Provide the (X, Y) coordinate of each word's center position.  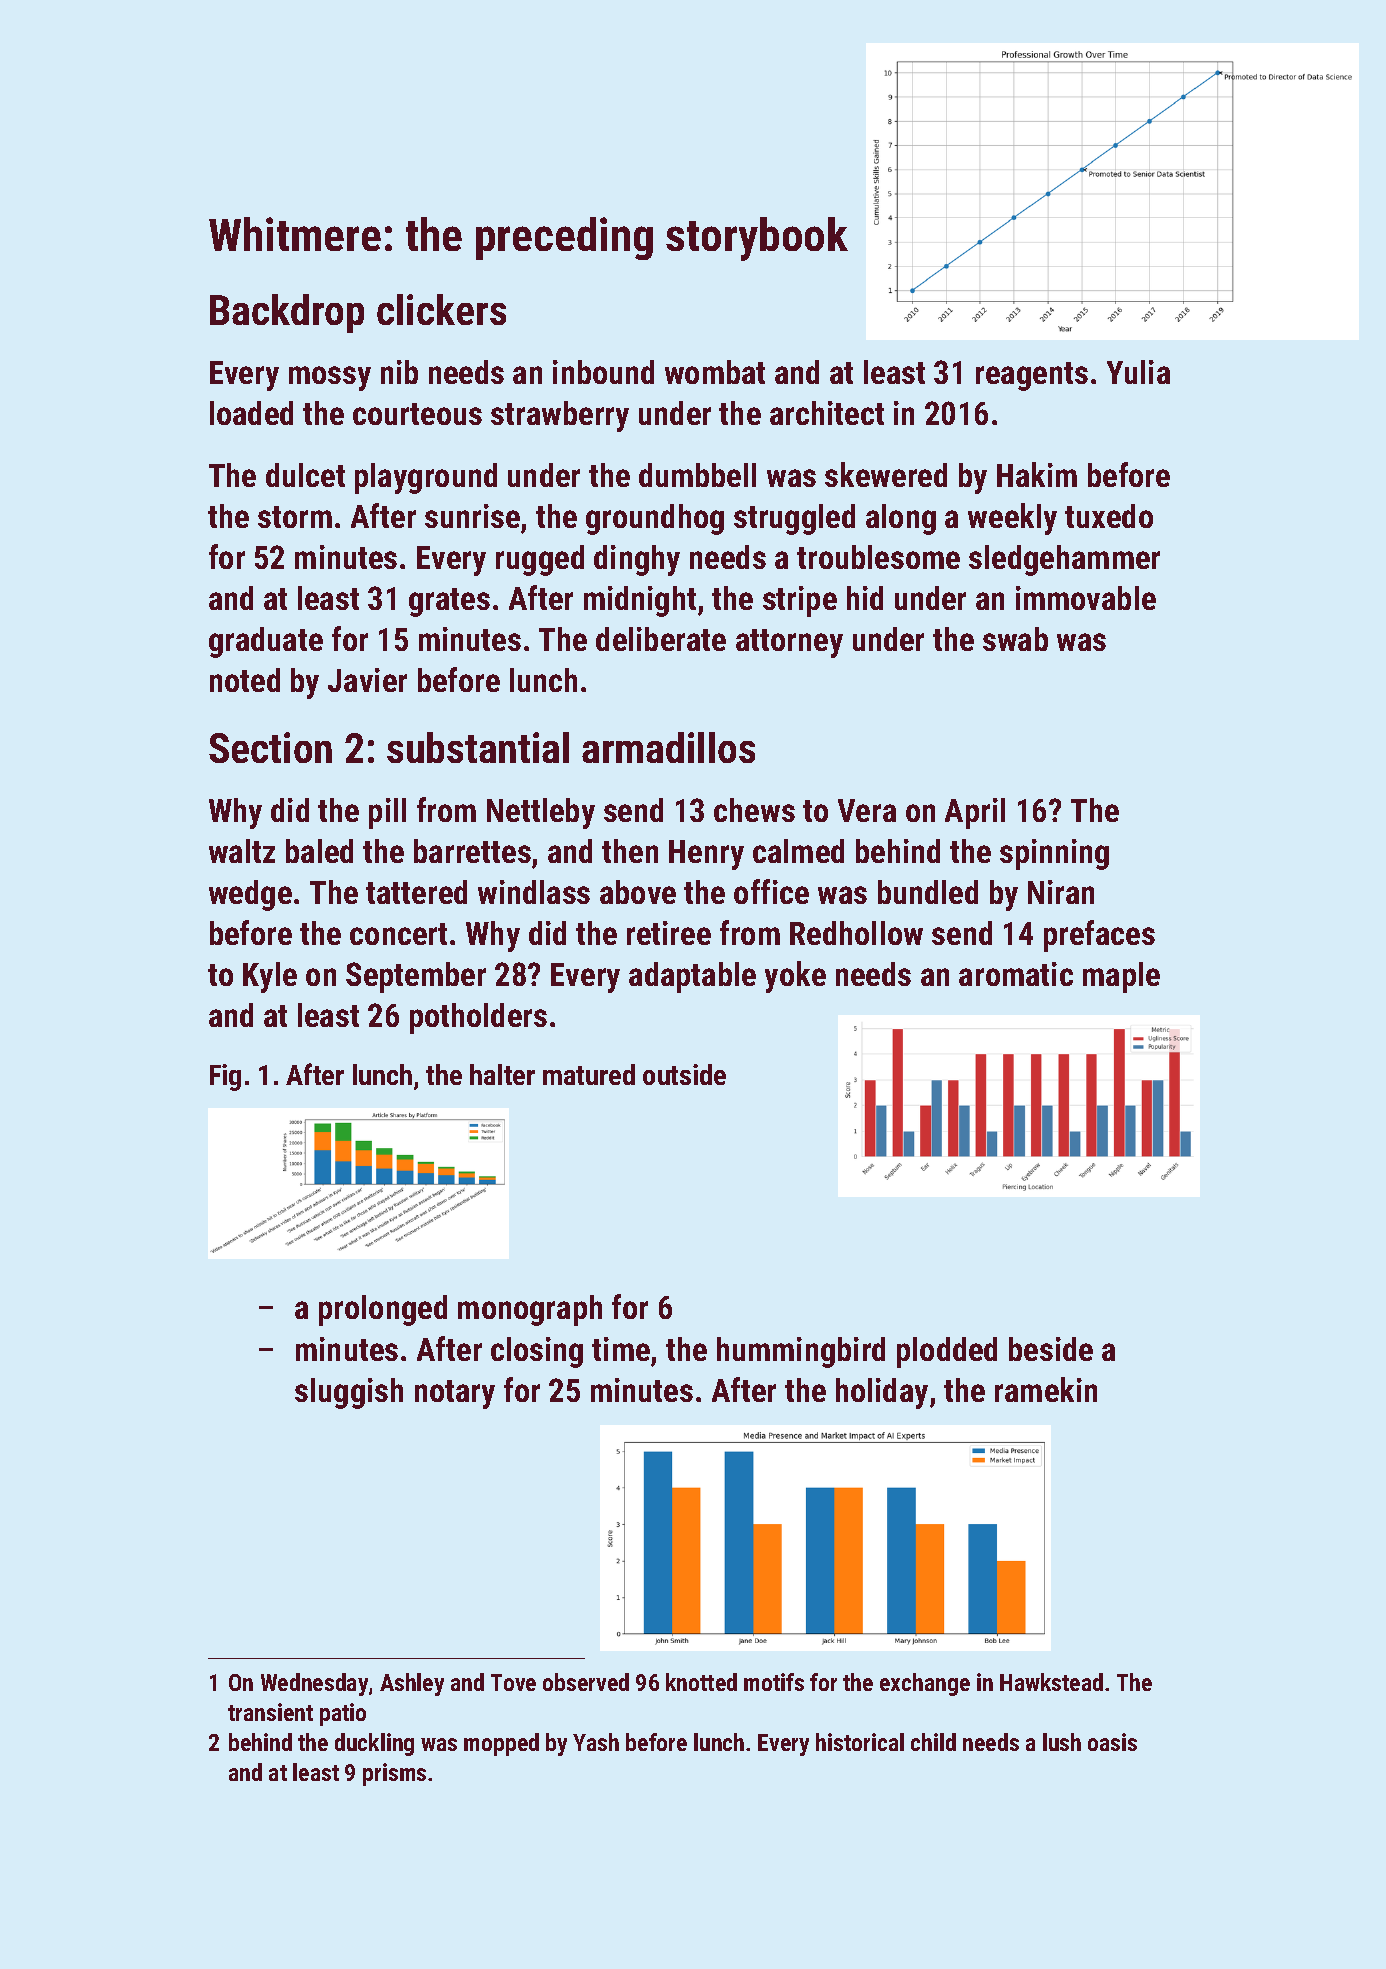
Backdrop (287, 313)
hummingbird (801, 1352)
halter (502, 1074)
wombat (715, 372)
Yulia (1138, 372)
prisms (394, 1774)
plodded (947, 1352)
